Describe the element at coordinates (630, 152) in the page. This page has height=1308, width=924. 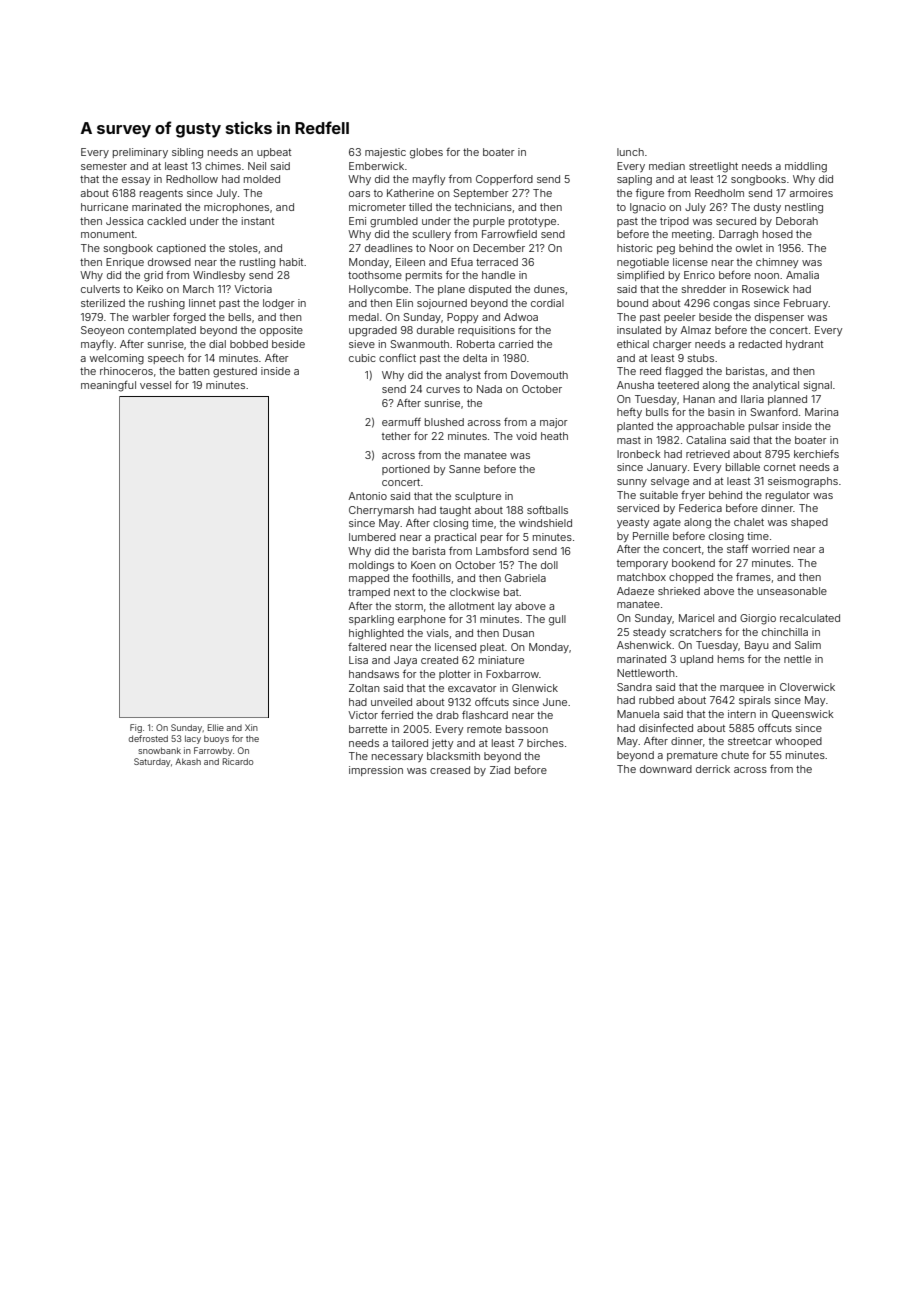
I see `lunch` at that location.
